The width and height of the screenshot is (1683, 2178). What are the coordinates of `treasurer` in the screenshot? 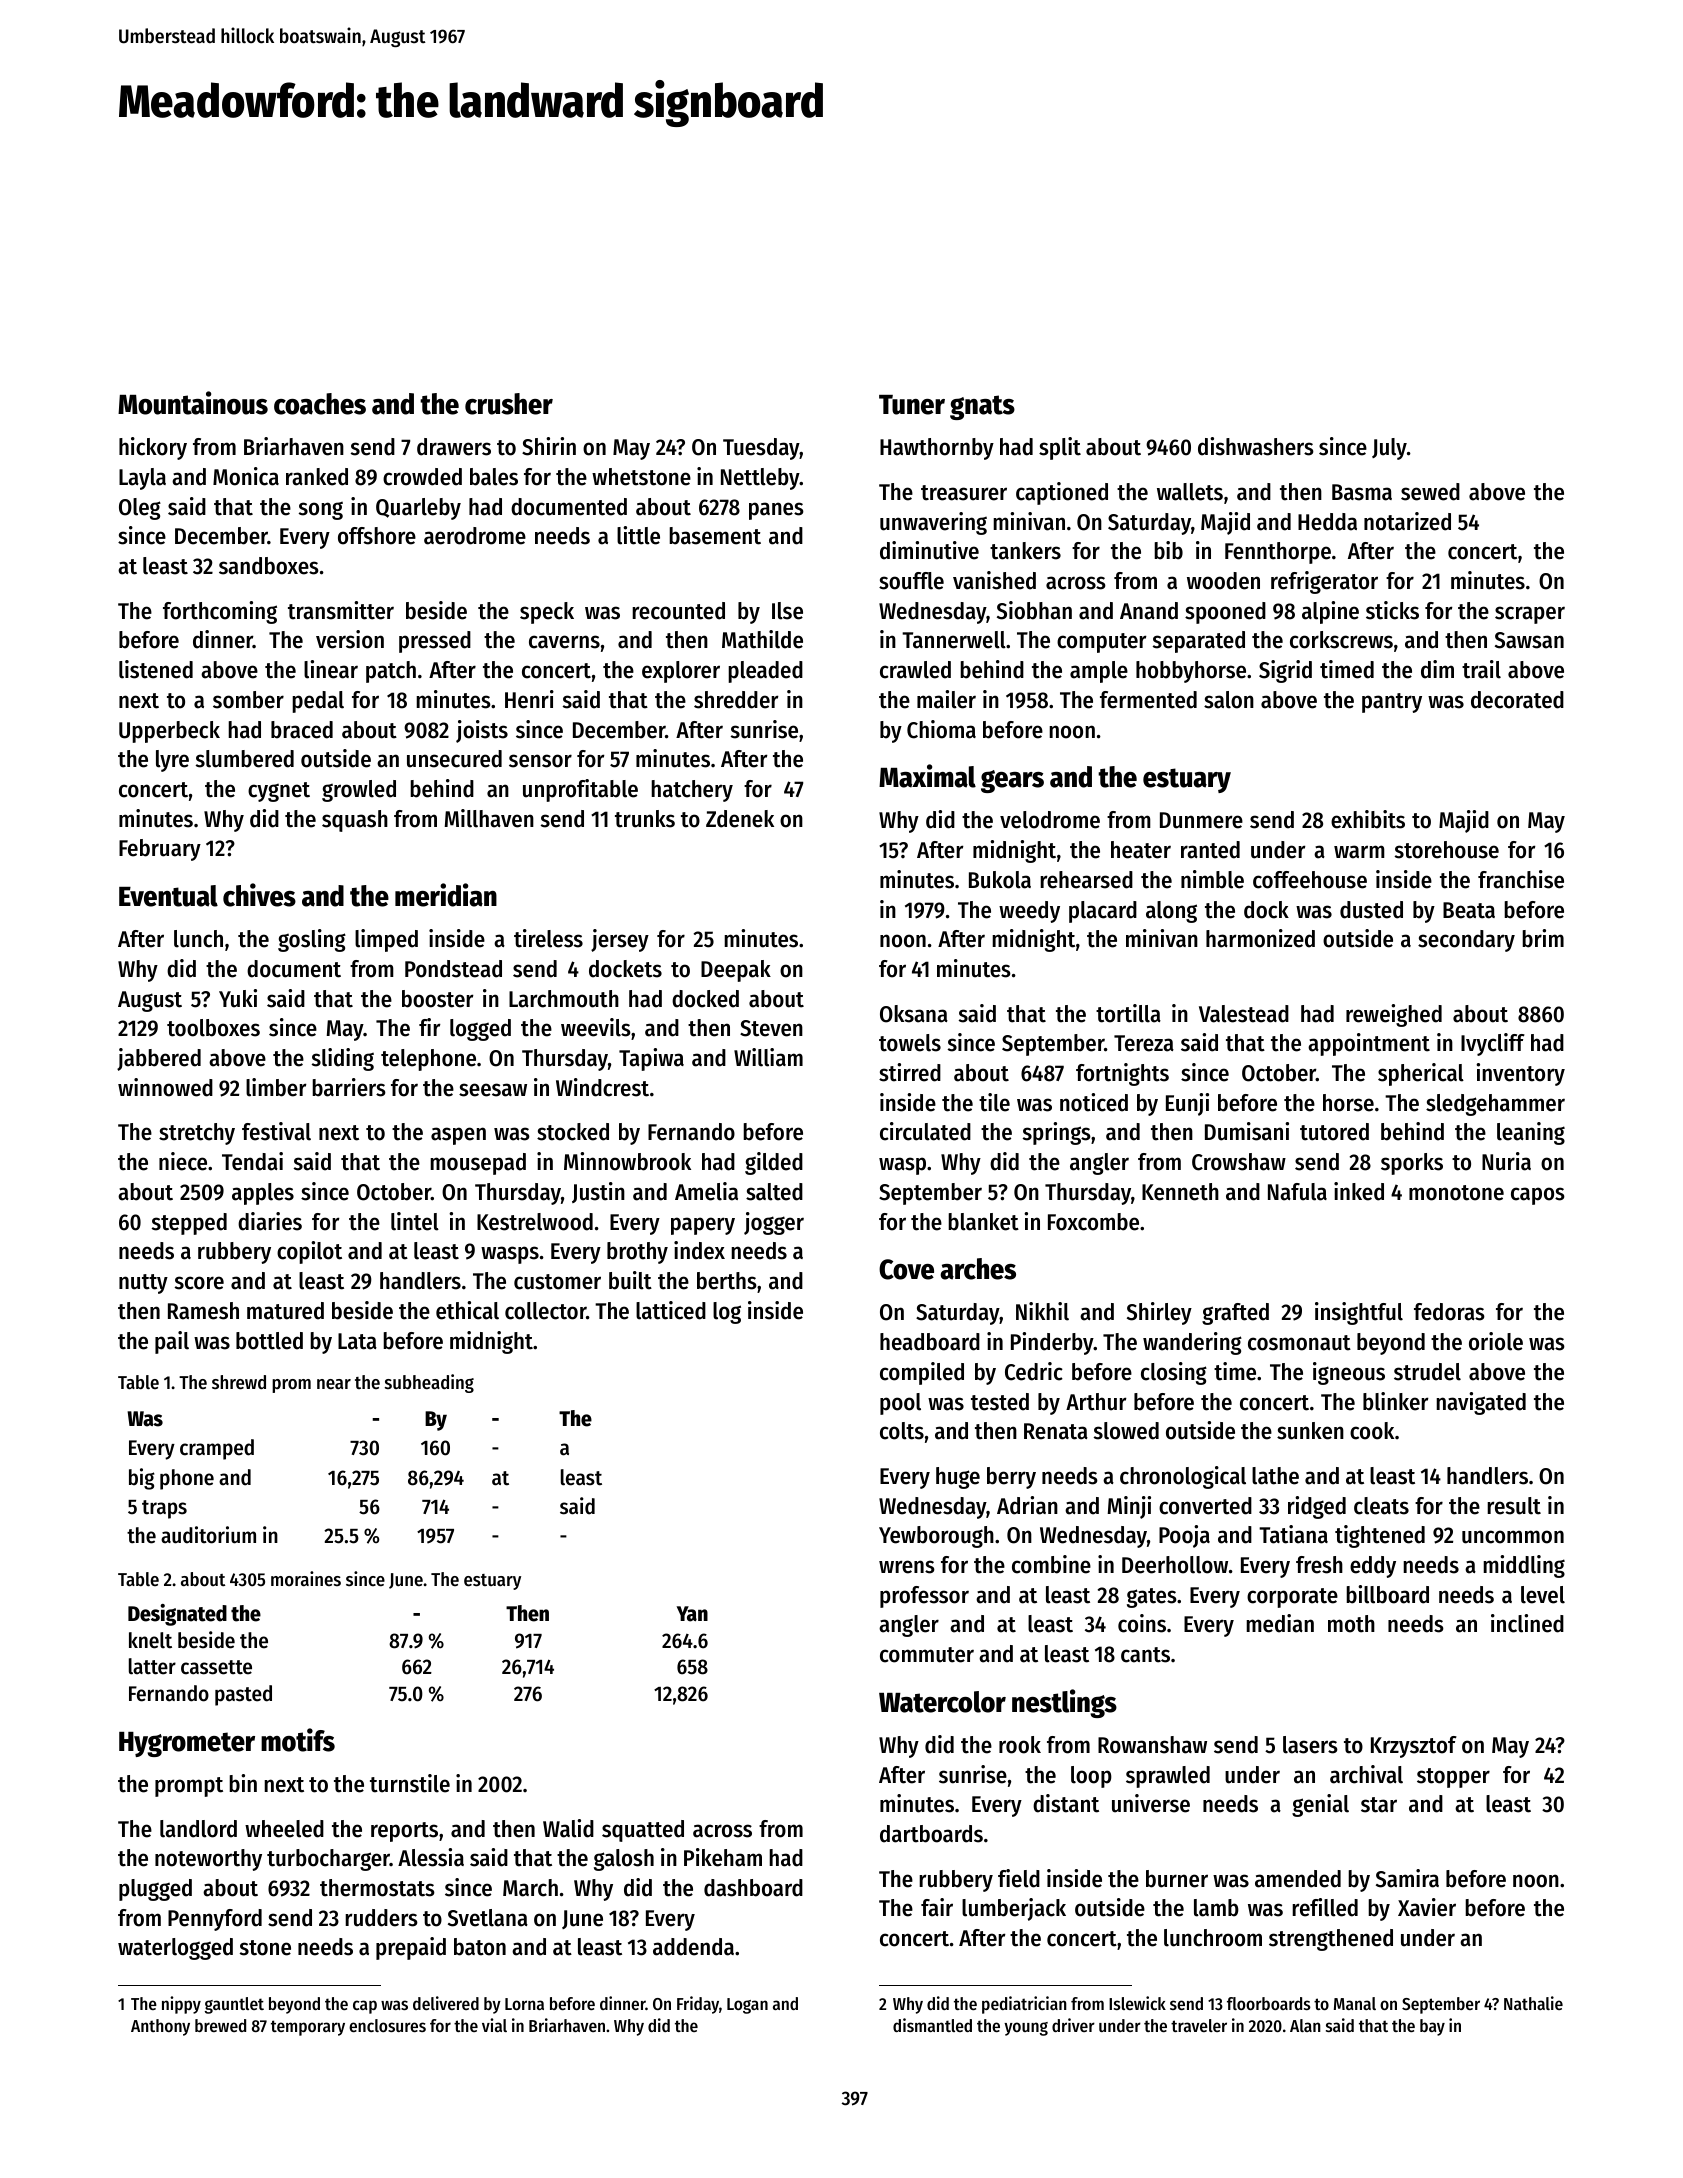 It's located at (964, 493).
